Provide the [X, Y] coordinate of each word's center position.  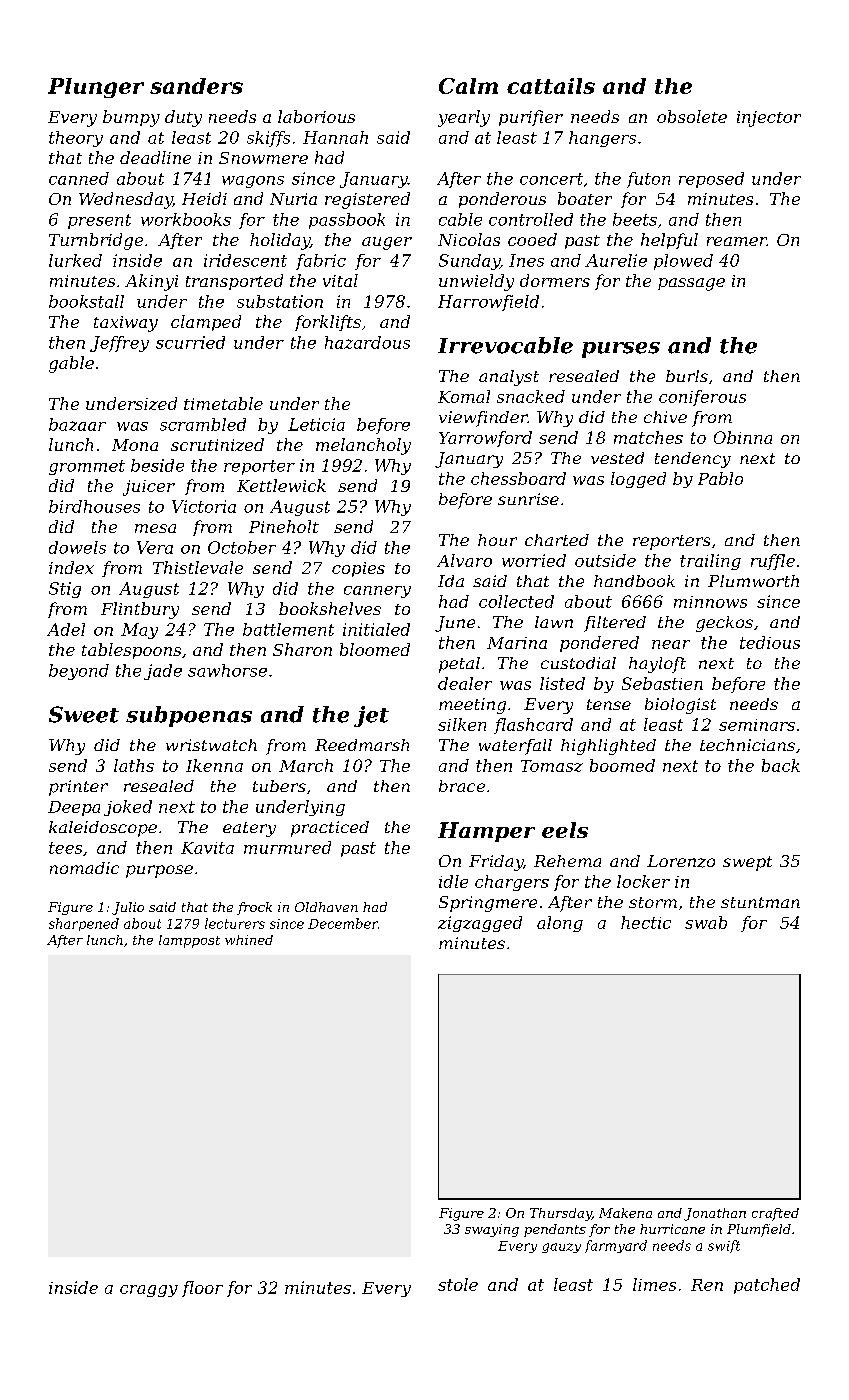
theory [76, 139]
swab [706, 922]
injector [769, 119]
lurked [75, 260]
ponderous [502, 200]
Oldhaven [326, 907]
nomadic [84, 868]
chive [665, 417]
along [560, 924]
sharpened [84, 924]
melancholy [363, 446]
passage [691, 284]
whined [249, 940]
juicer [149, 488]
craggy [149, 1291]
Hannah [335, 137]
